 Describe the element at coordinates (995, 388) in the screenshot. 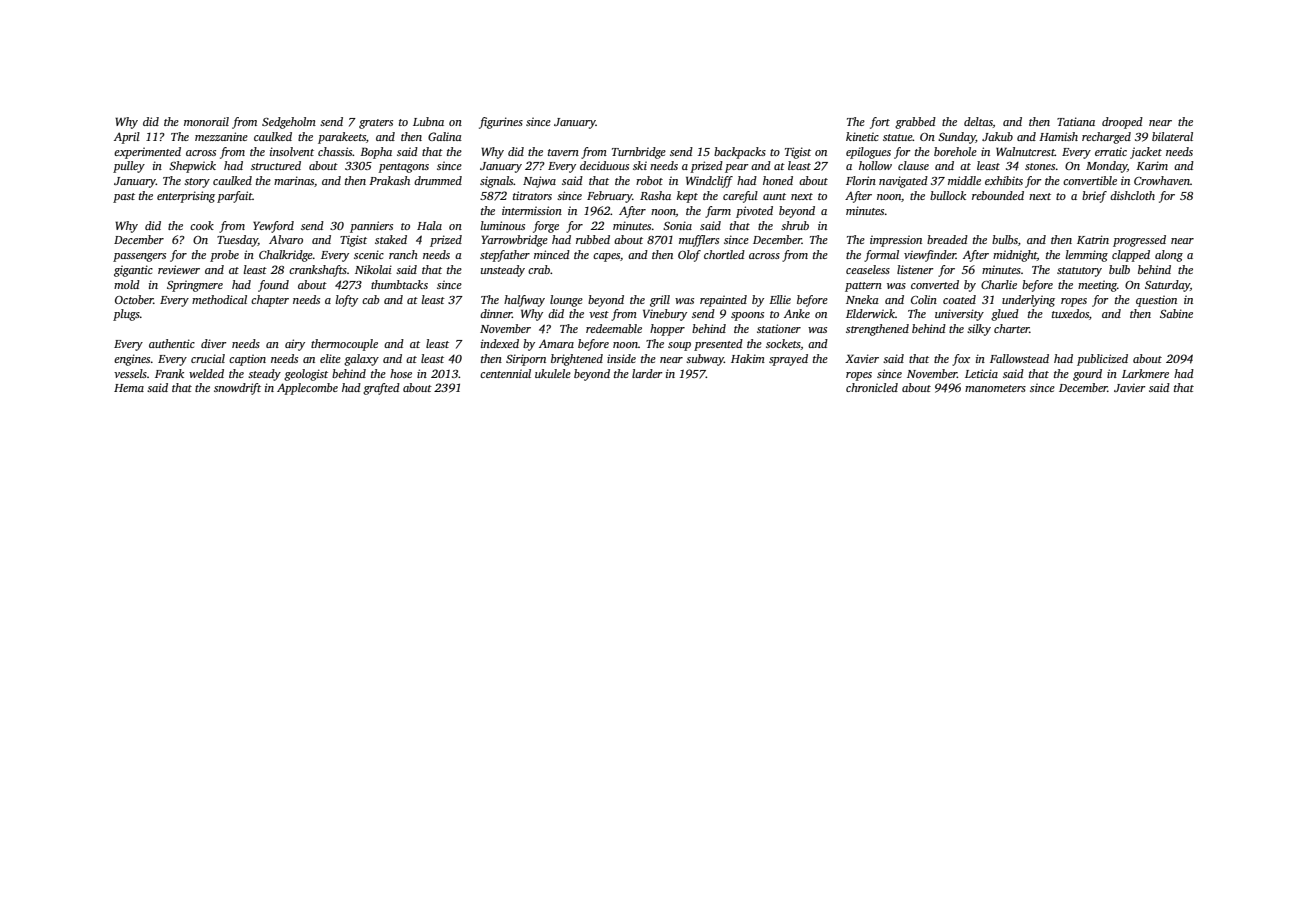

I see `manometers` at that location.
